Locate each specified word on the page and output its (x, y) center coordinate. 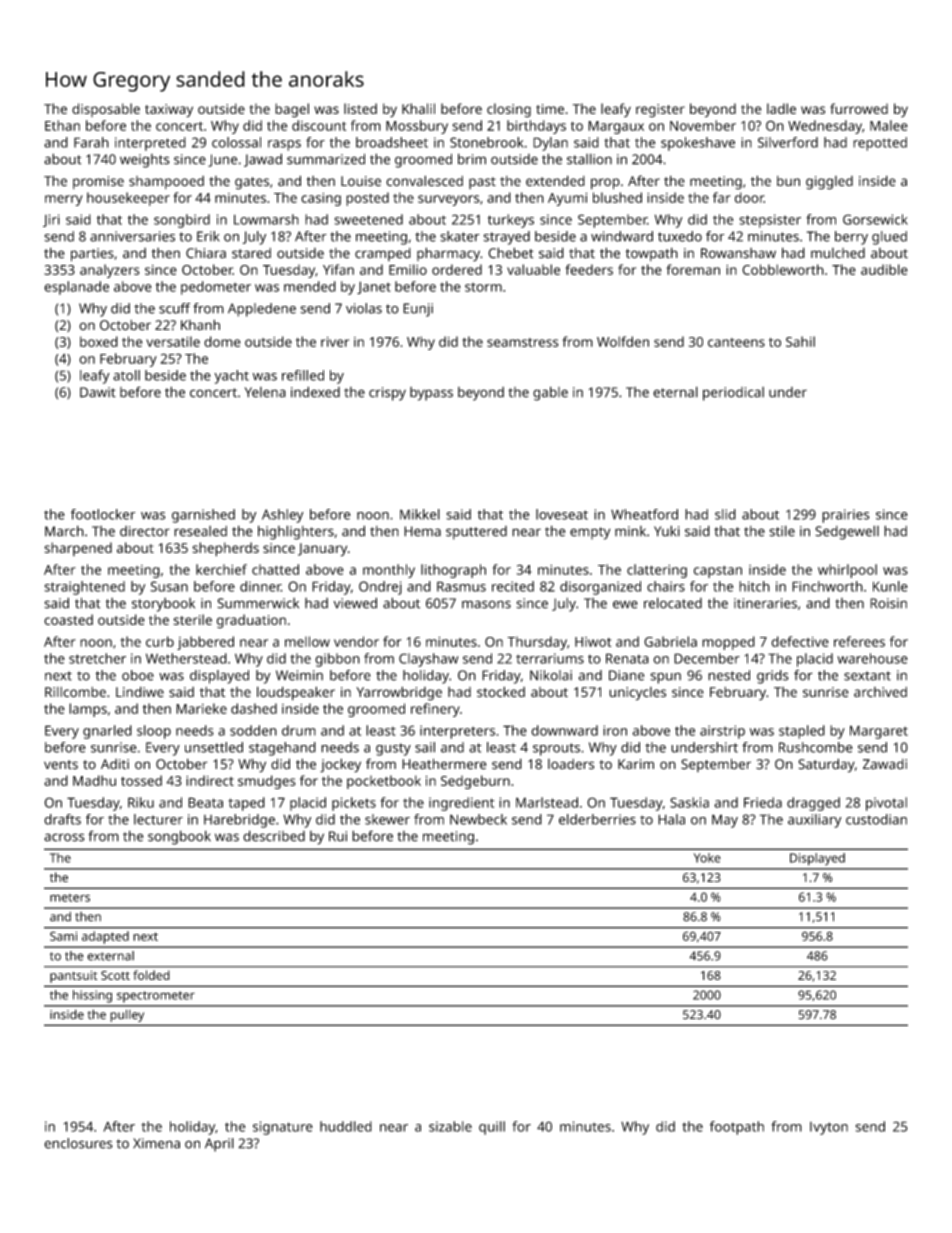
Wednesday (825, 127)
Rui (338, 836)
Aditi (115, 764)
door (749, 197)
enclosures (78, 1143)
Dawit (98, 392)
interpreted (150, 144)
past (482, 183)
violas (364, 308)
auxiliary (814, 821)
